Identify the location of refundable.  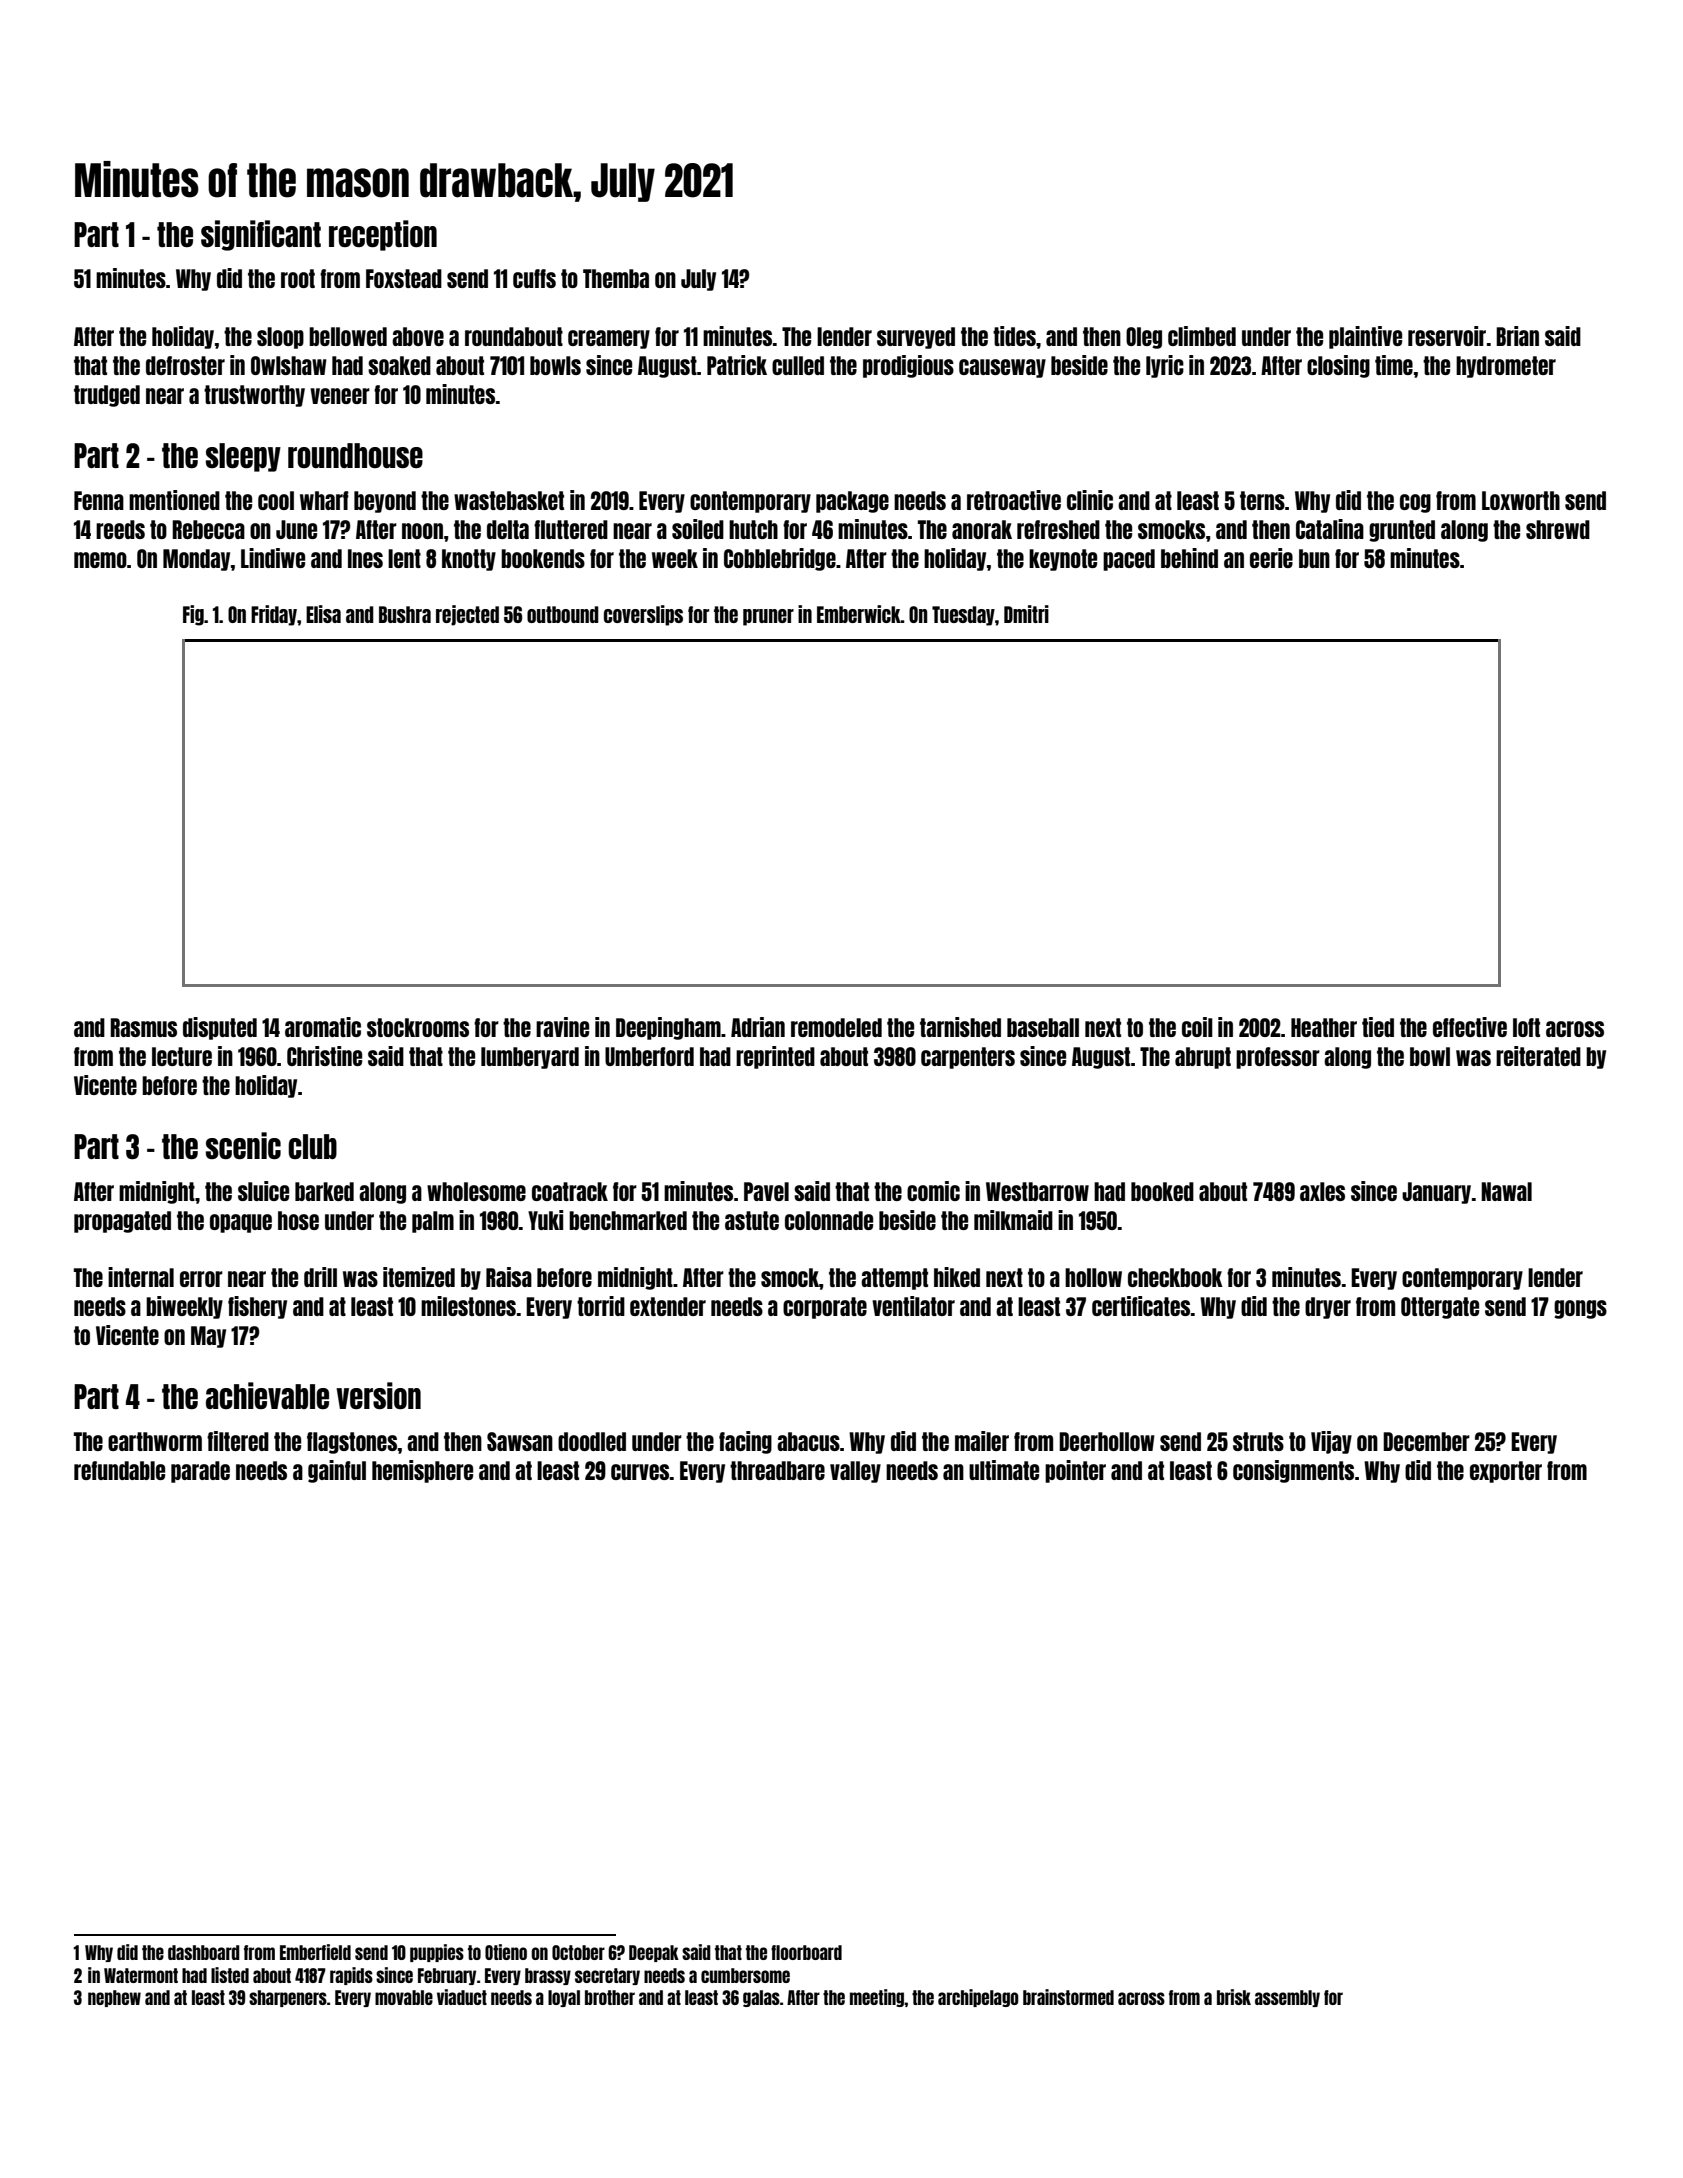
(119, 1470).
